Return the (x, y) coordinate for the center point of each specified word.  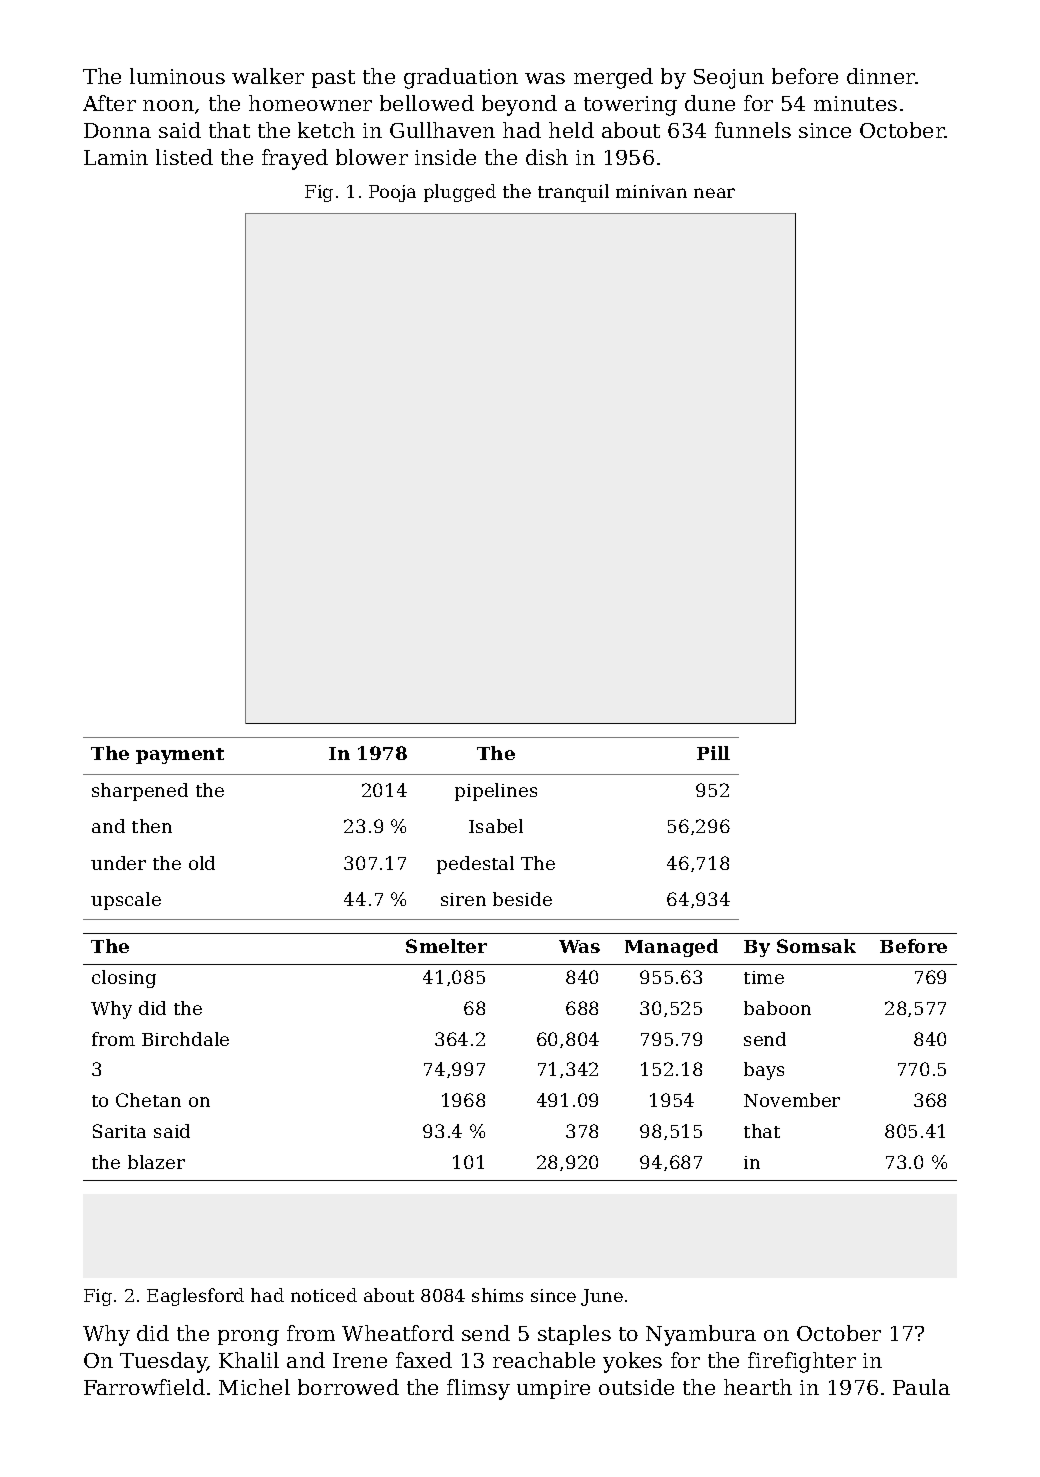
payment (180, 756)
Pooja (392, 193)
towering (630, 106)
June (602, 1297)
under (118, 863)
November (792, 1100)
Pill (713, 753)
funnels (753, 130)
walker (268, 76)
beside (522, 899)
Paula (921, 1387)
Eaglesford (195, 1297)
